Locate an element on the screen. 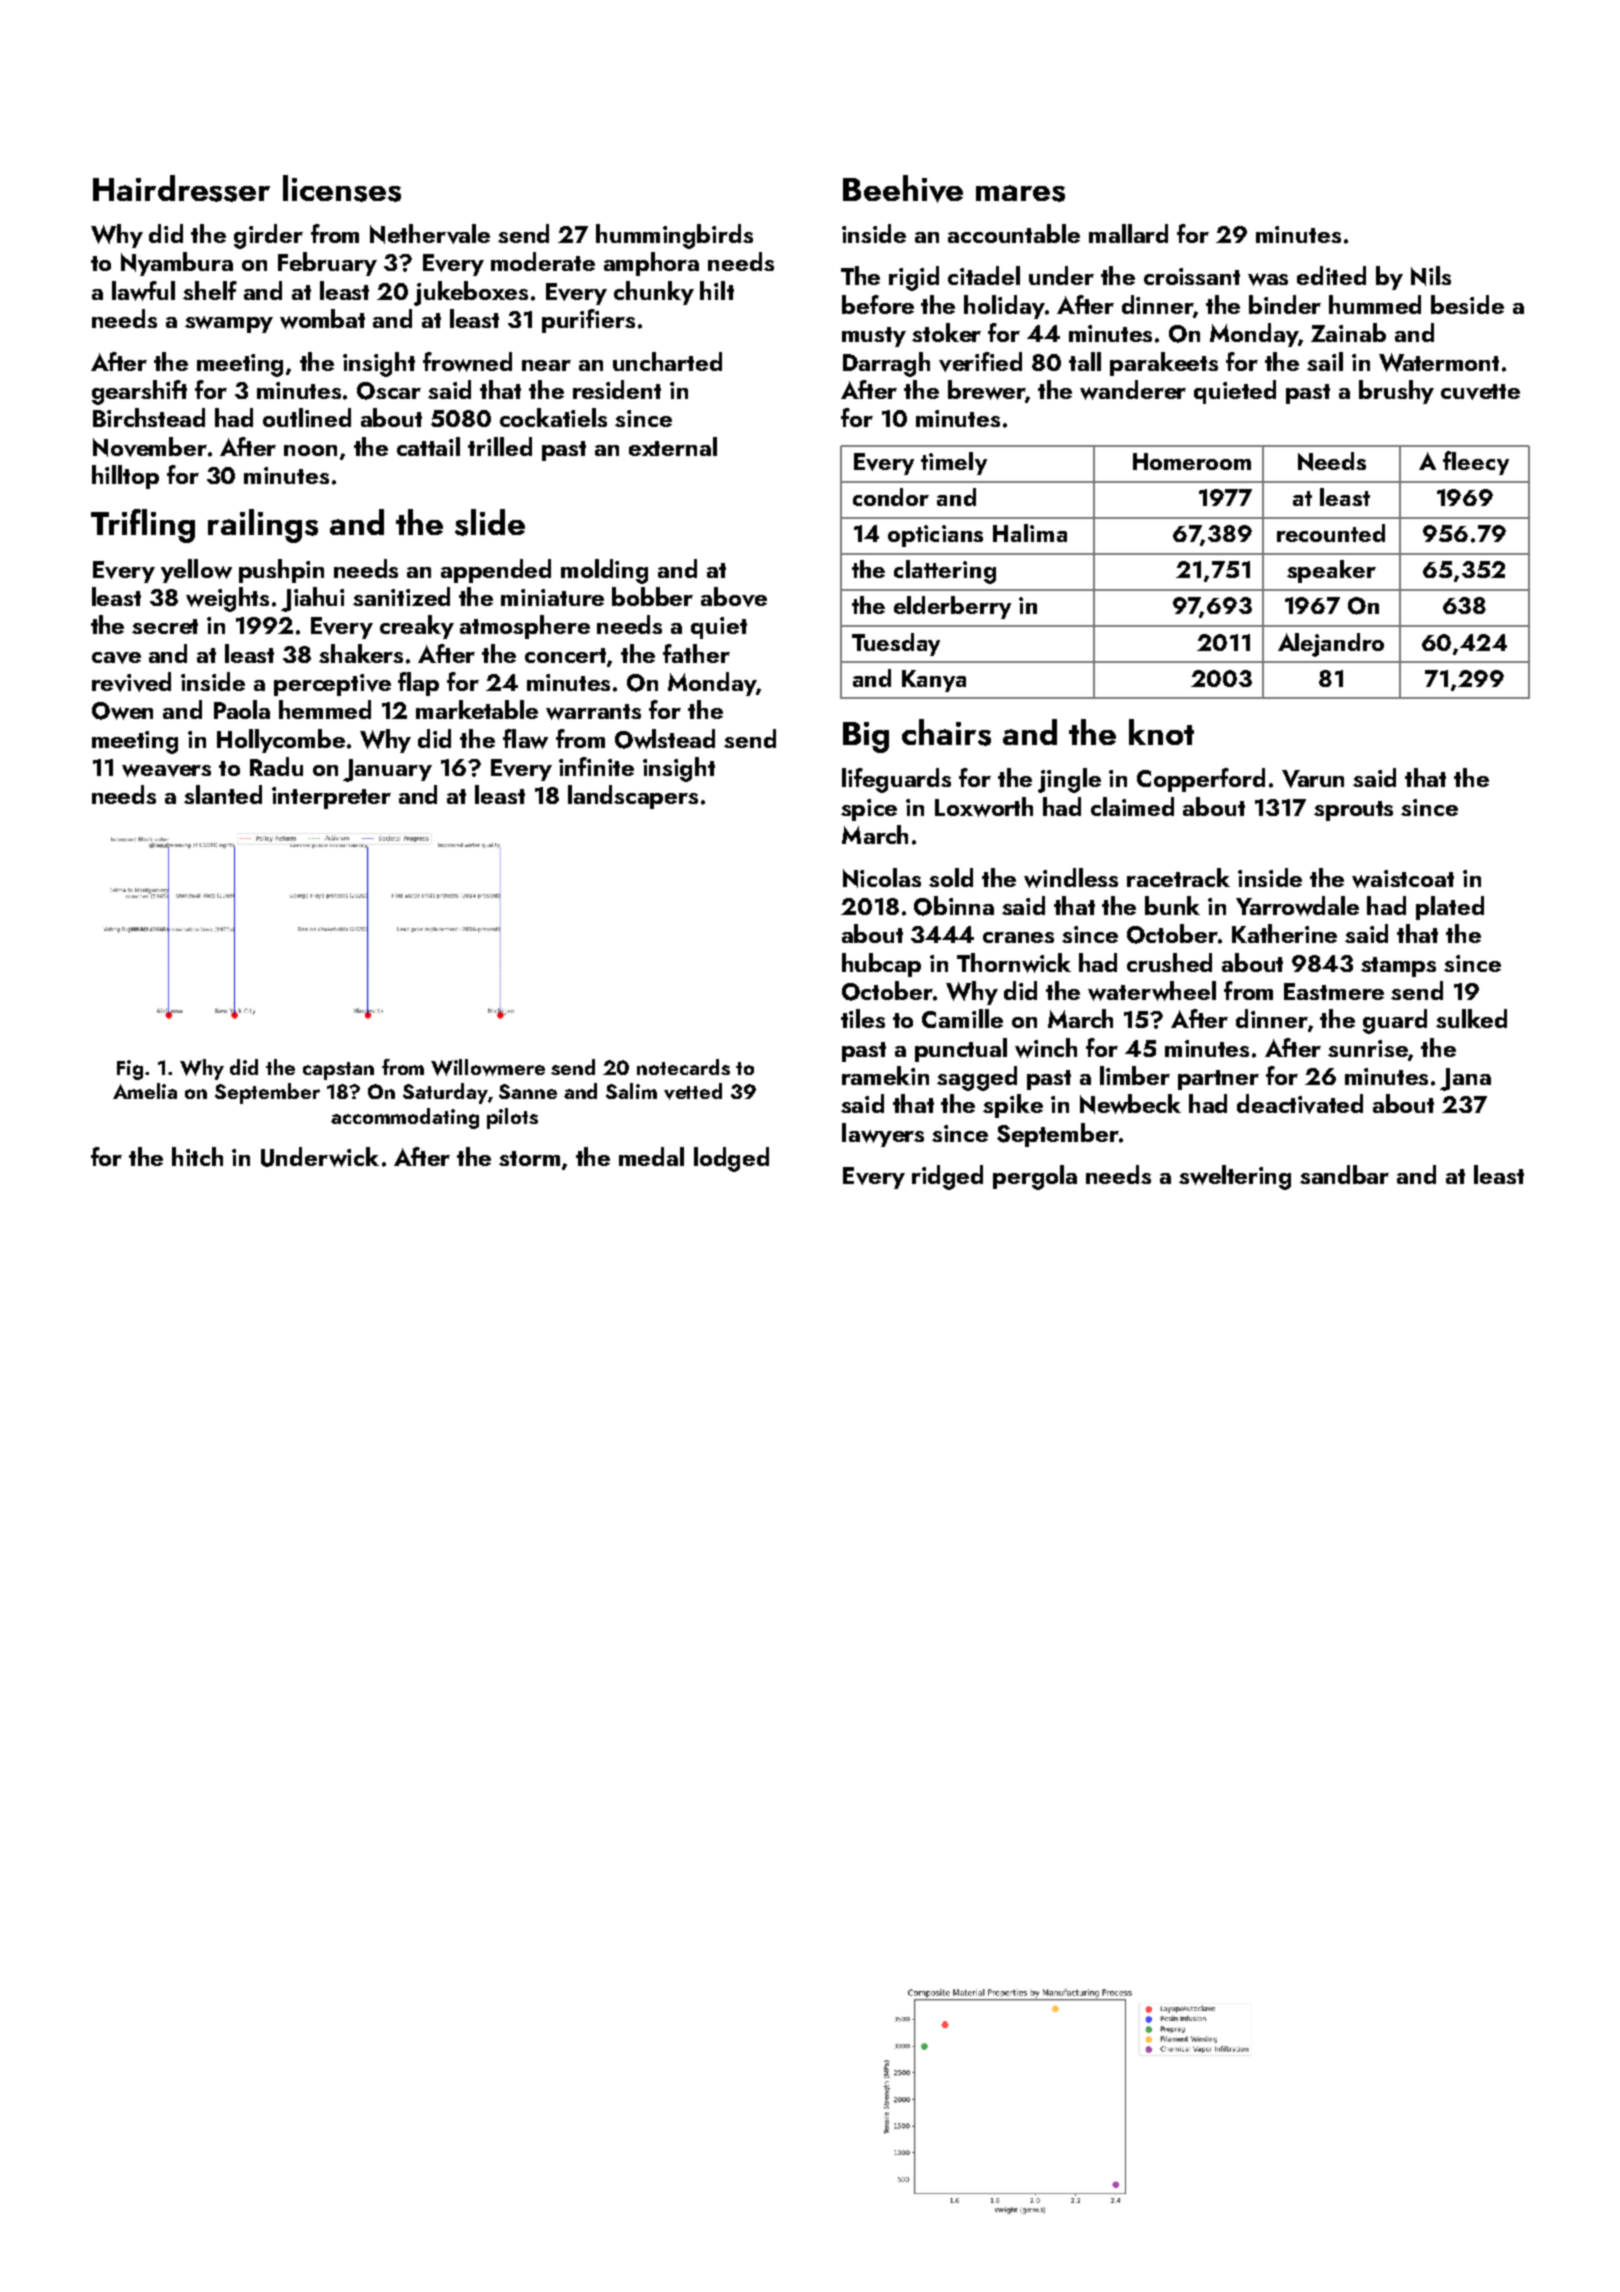 This screenshot has height=2292, width=1620. Jana is located at coordinates (1465, 1079).
